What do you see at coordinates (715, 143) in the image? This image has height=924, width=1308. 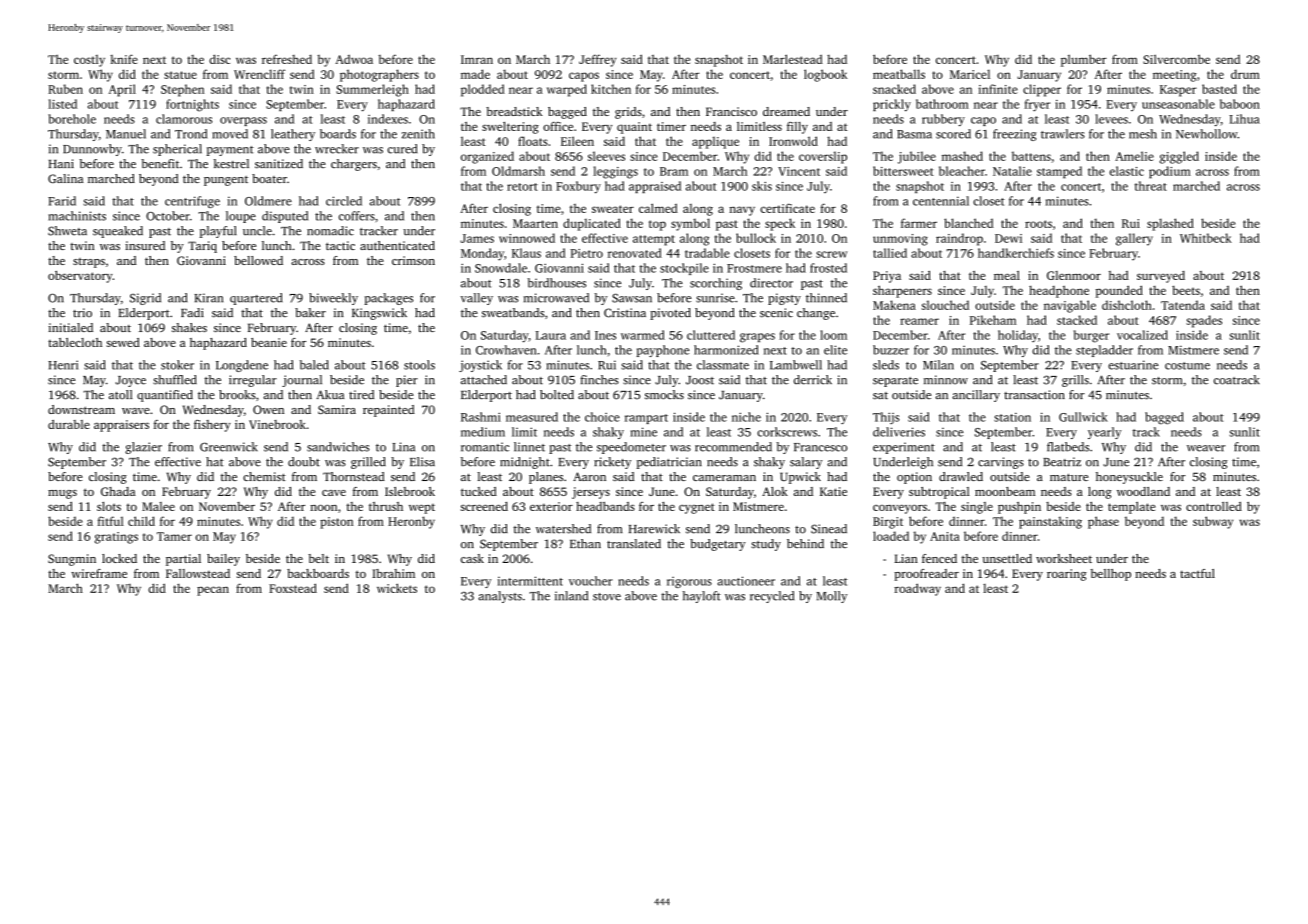 I see `applique` at bounding box center [715, 143].
